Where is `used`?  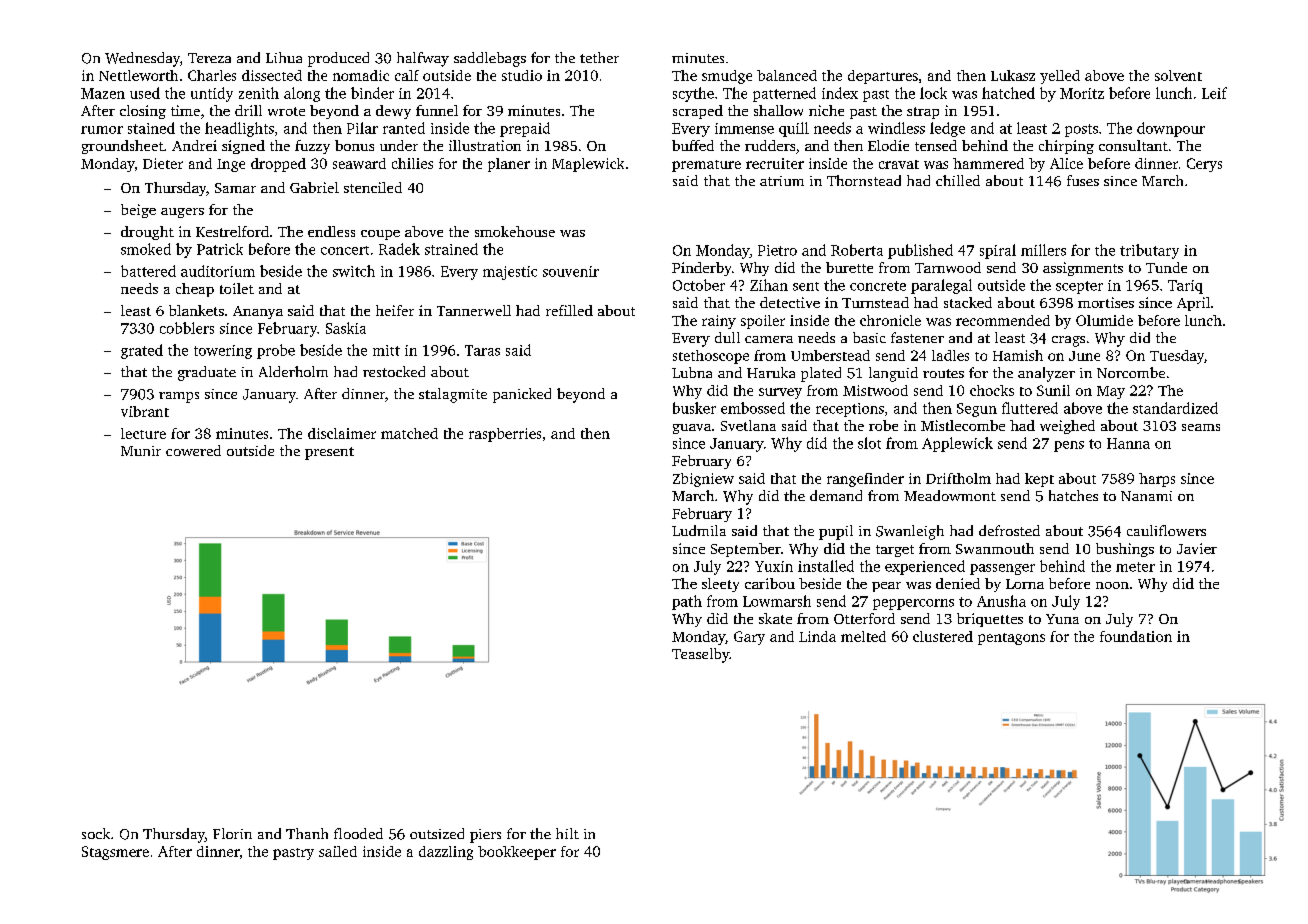
used is located at coordinates (145, 93).
